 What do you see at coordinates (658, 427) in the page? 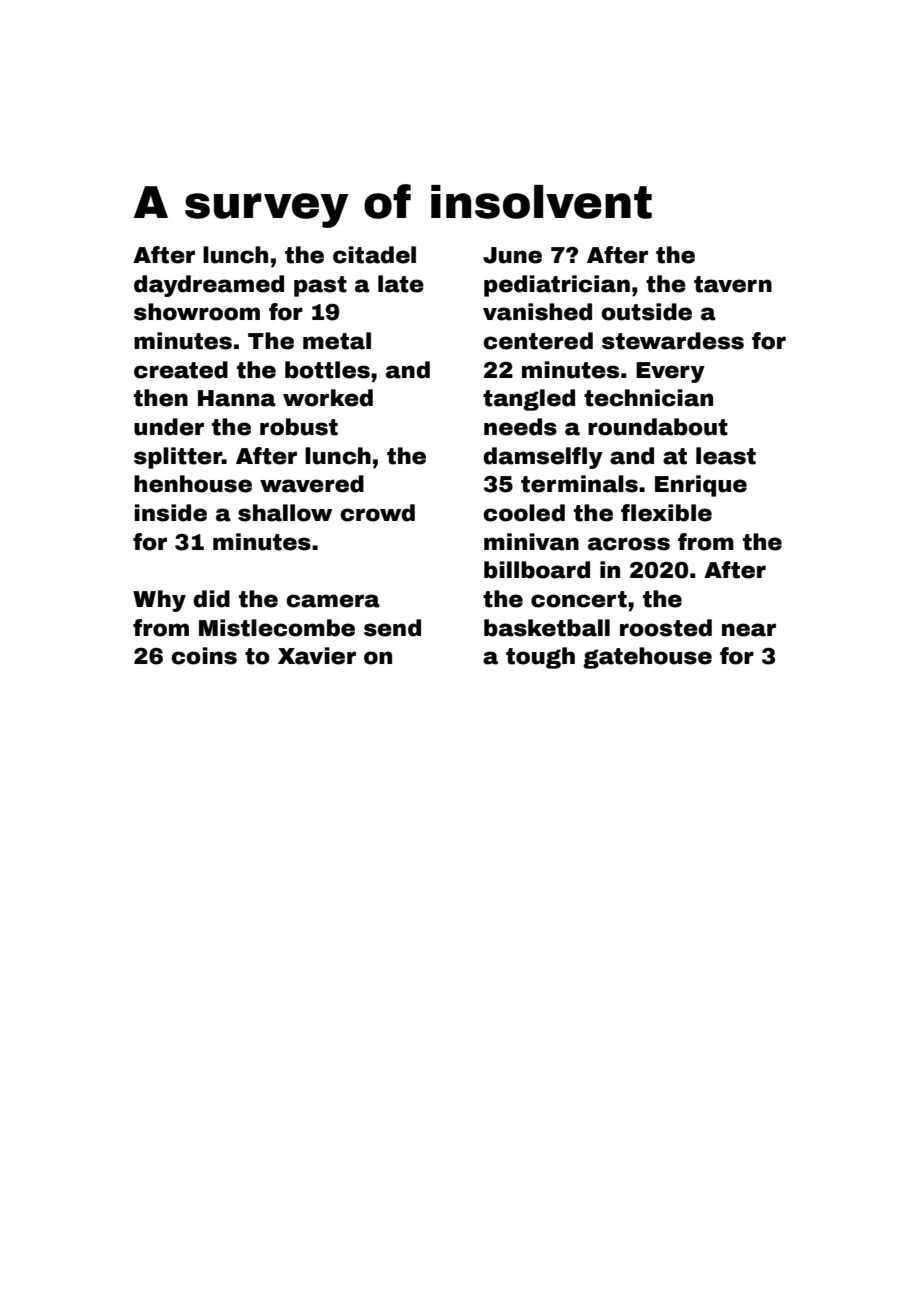
I see `roundabout` at bounding box center [658, 427].
